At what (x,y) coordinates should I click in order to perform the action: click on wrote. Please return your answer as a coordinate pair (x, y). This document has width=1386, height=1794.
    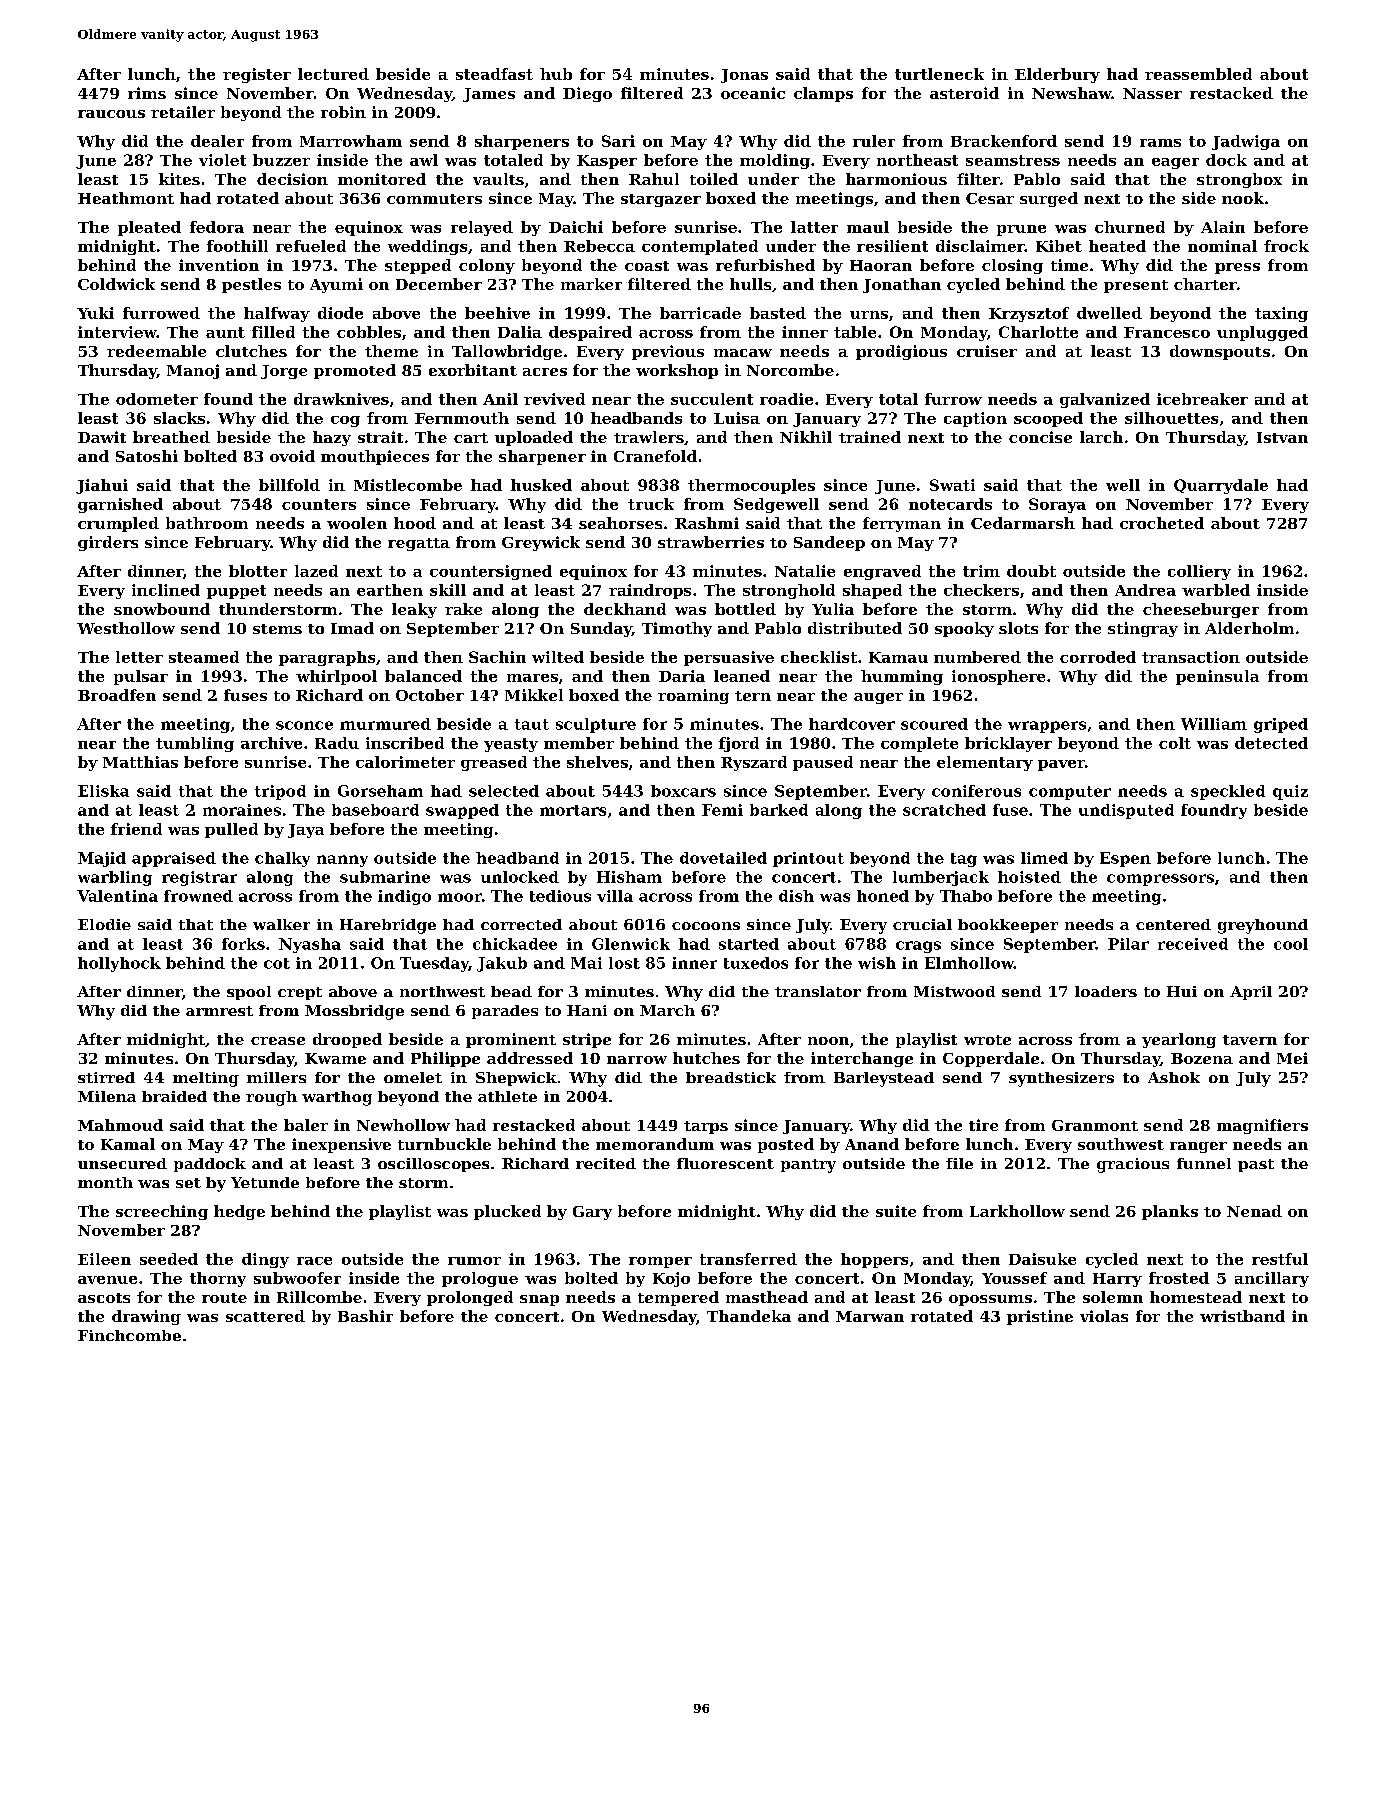
    Looking at the image, I should click on (987, 1040).
